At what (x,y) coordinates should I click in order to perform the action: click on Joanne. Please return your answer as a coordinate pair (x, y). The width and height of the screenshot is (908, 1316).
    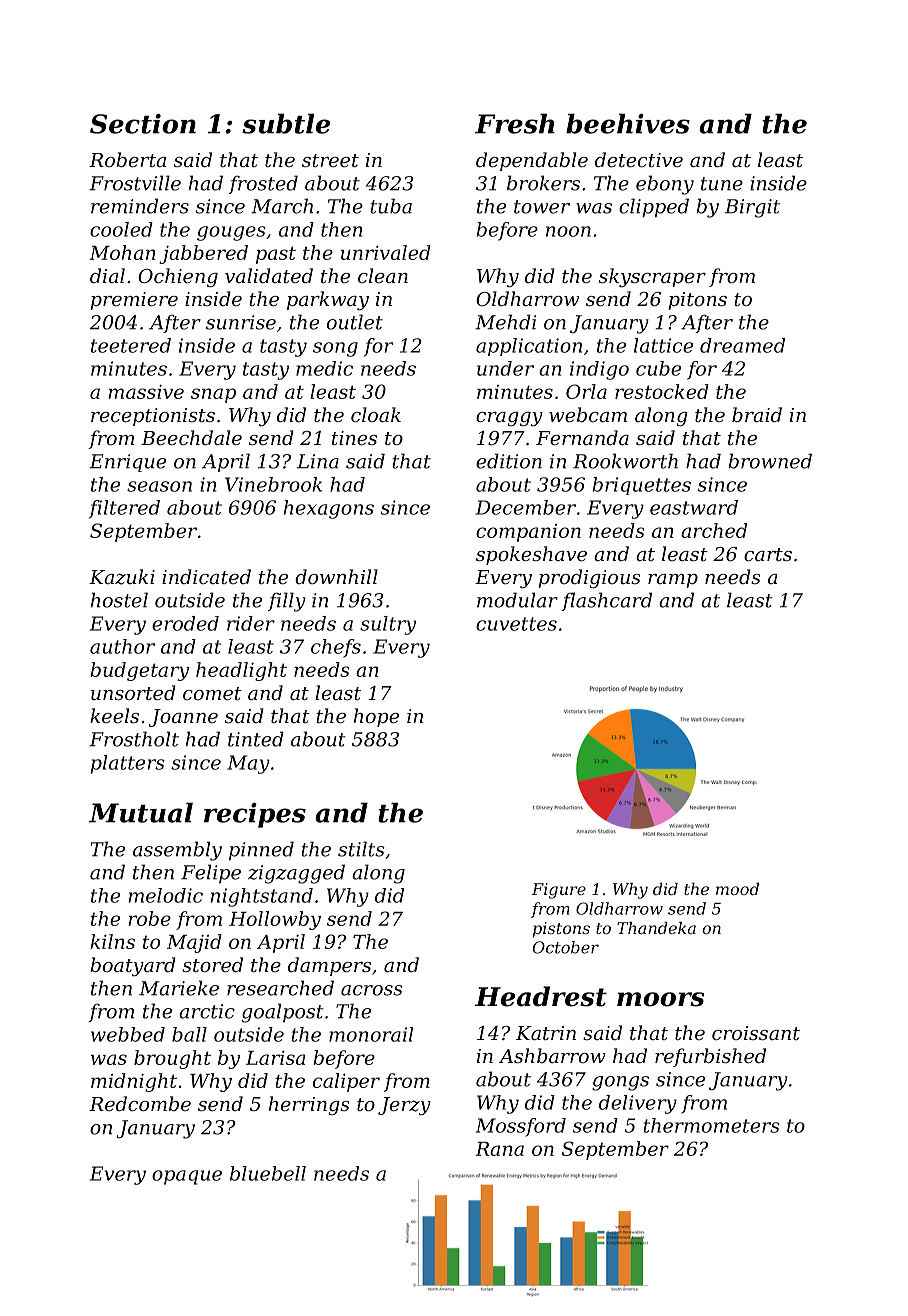
    Looking at the image, I should click on (183, 718).
